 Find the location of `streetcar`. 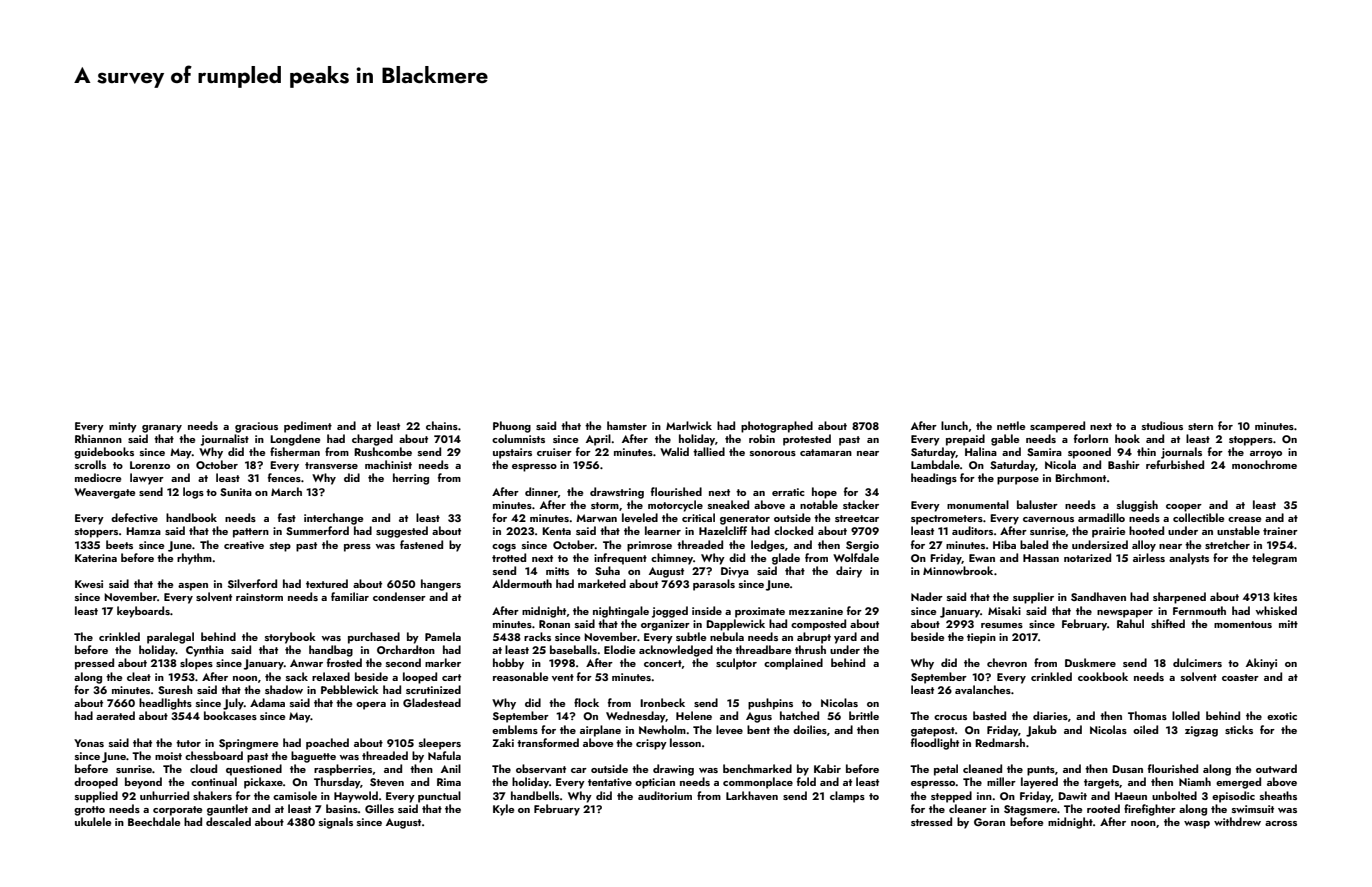

streetcar is located at coordinates (857, 518).
